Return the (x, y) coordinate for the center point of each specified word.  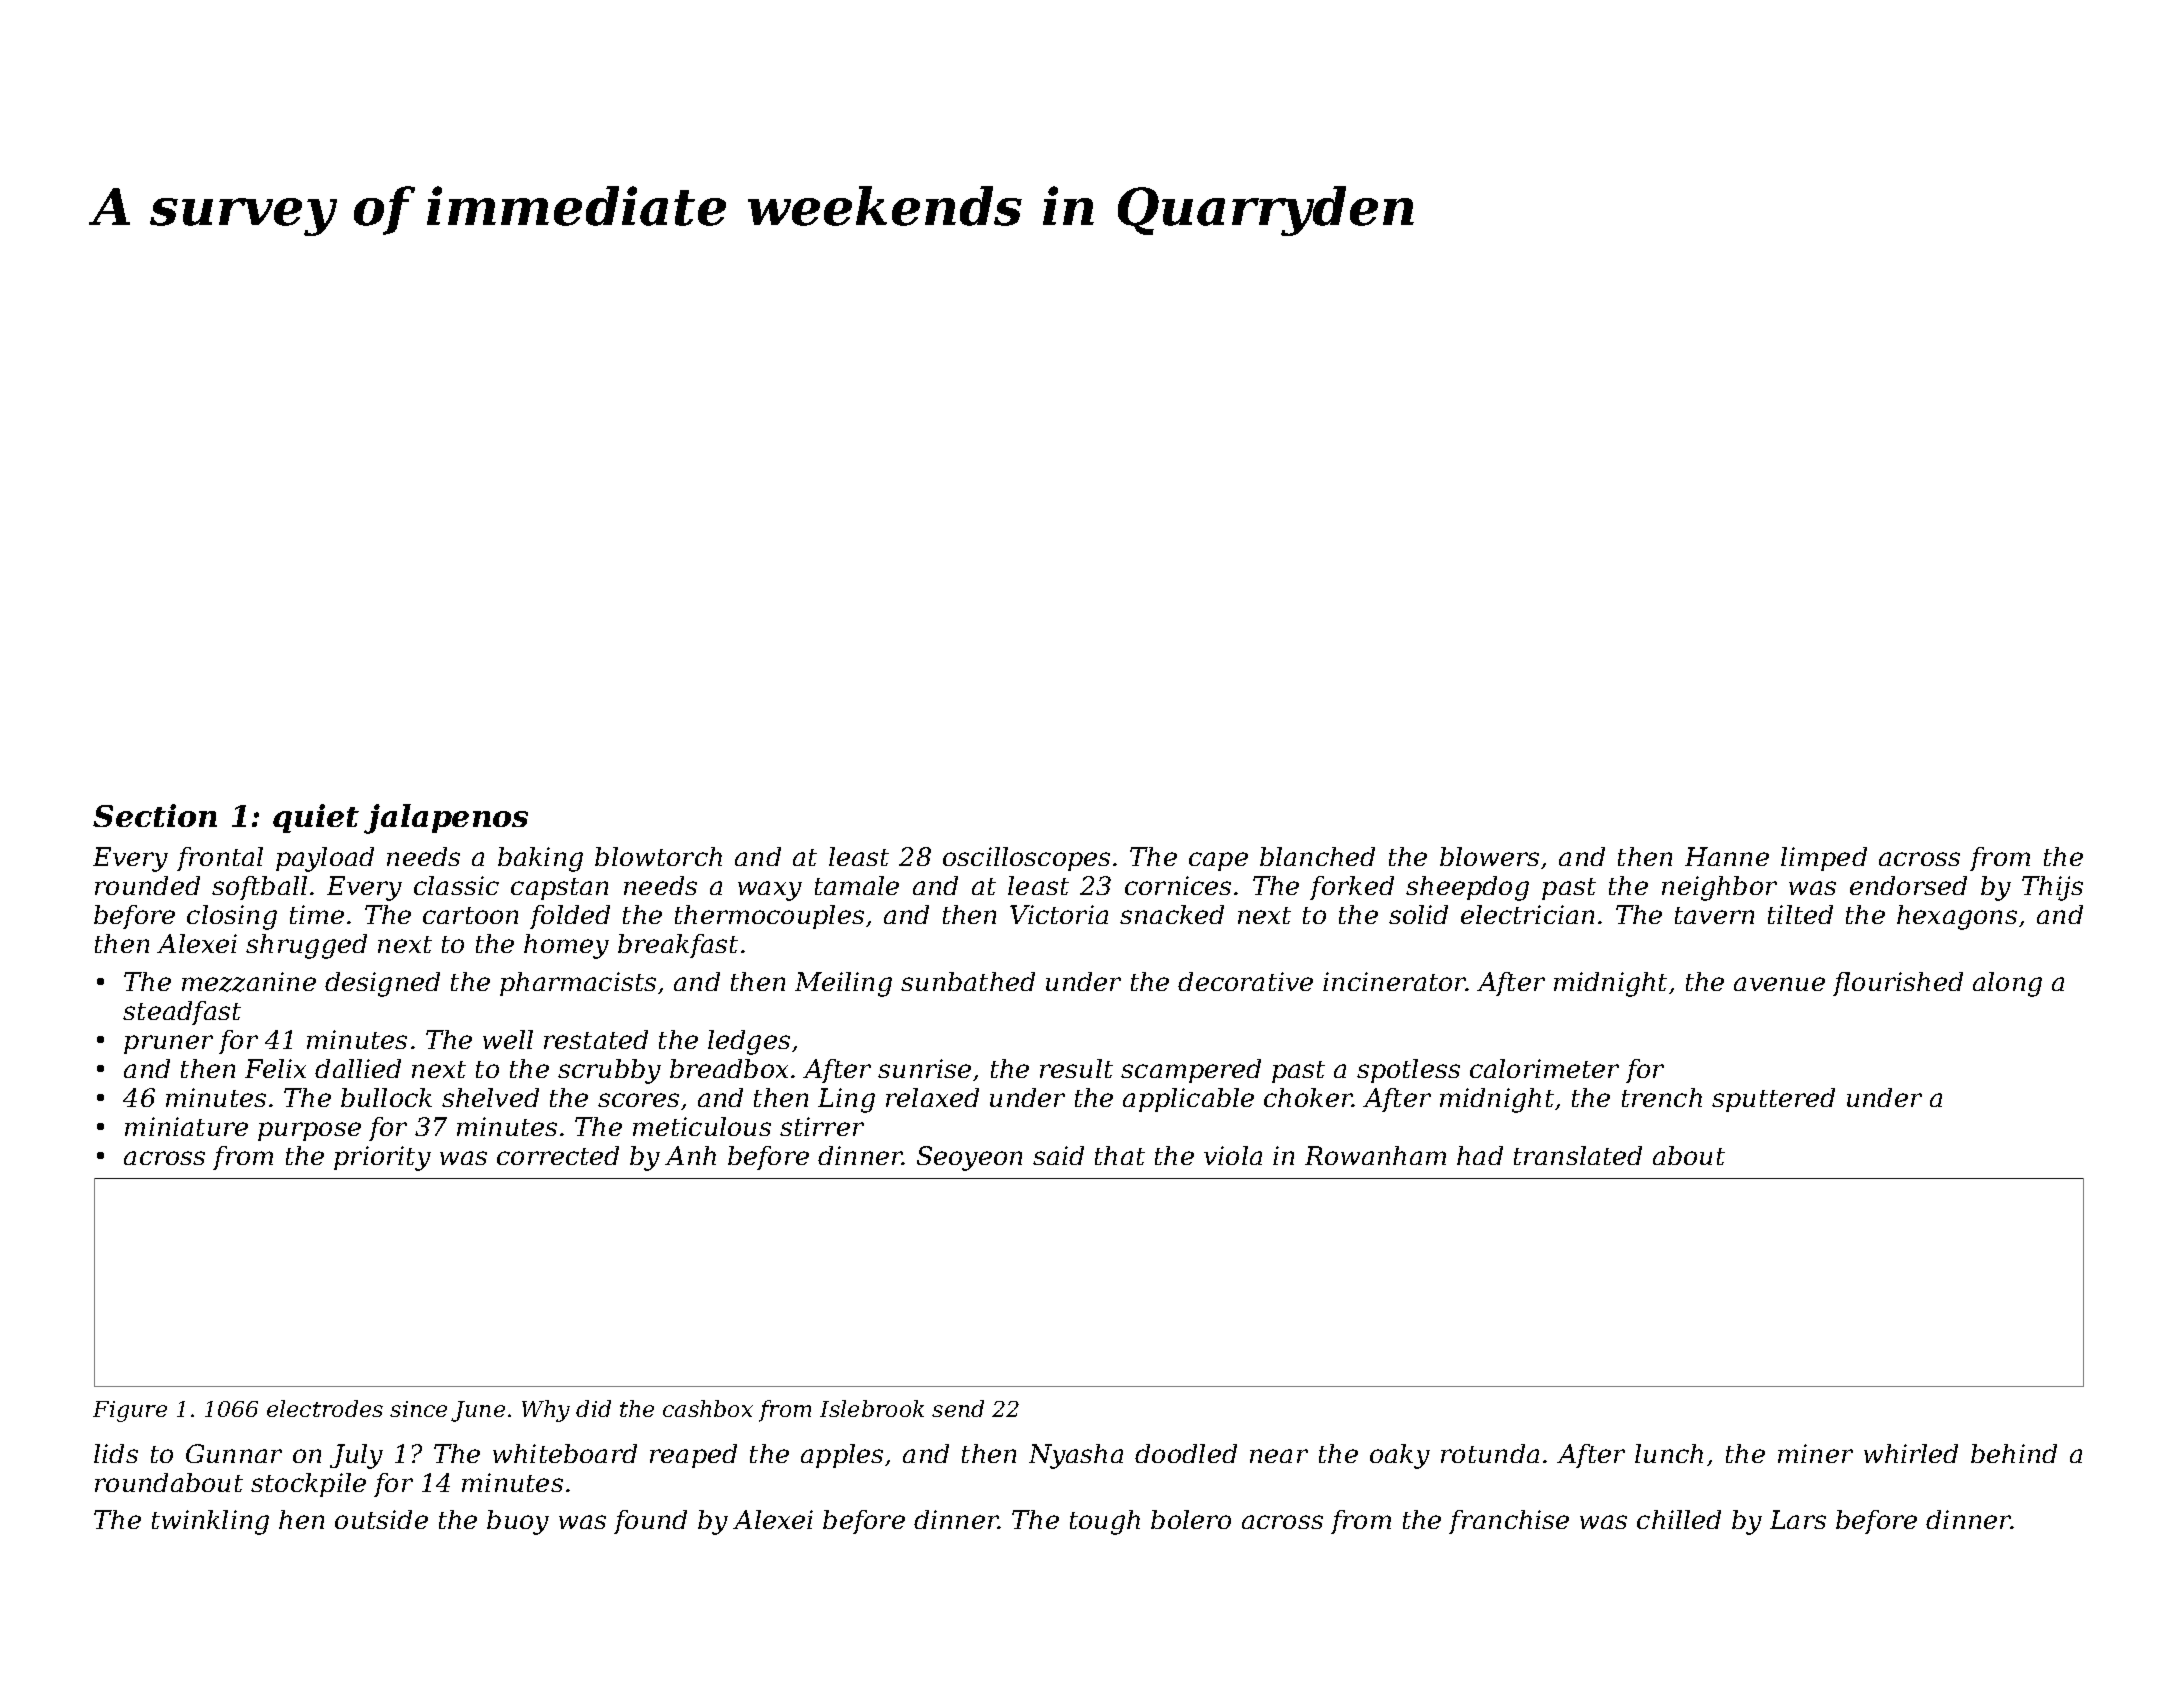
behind (2014, 1453)
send (958, 1408)
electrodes (325, 1408)
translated (1578, 1155)
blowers (1489, 856)
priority (382, 1158)
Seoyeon (969, 1158)
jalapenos (446, 819)
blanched (1317, 856)
